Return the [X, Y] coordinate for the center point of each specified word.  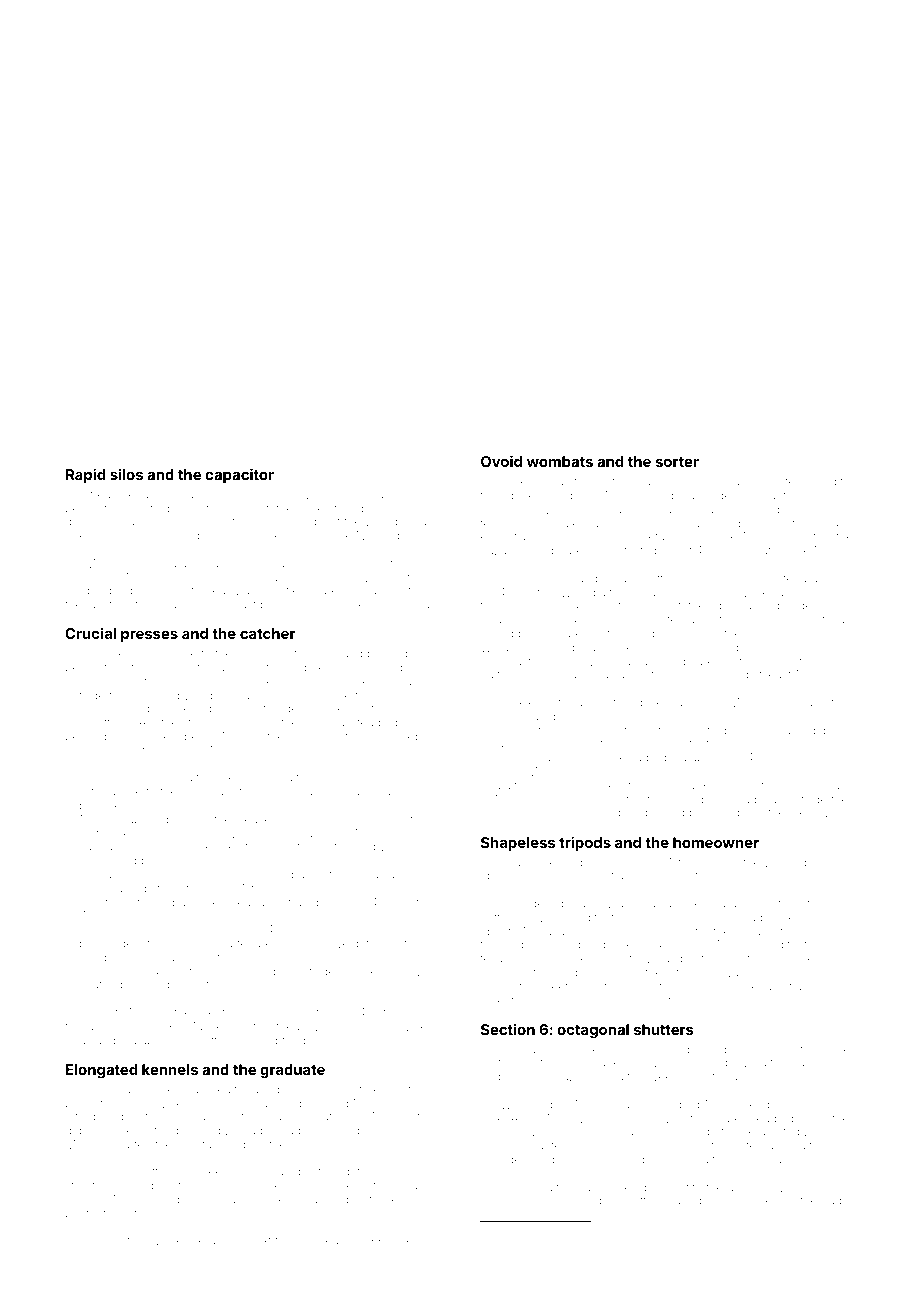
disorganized [649, 814]
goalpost [550, 1244]
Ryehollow [94, 537]
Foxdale [413, 736]
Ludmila [303, 1103]
